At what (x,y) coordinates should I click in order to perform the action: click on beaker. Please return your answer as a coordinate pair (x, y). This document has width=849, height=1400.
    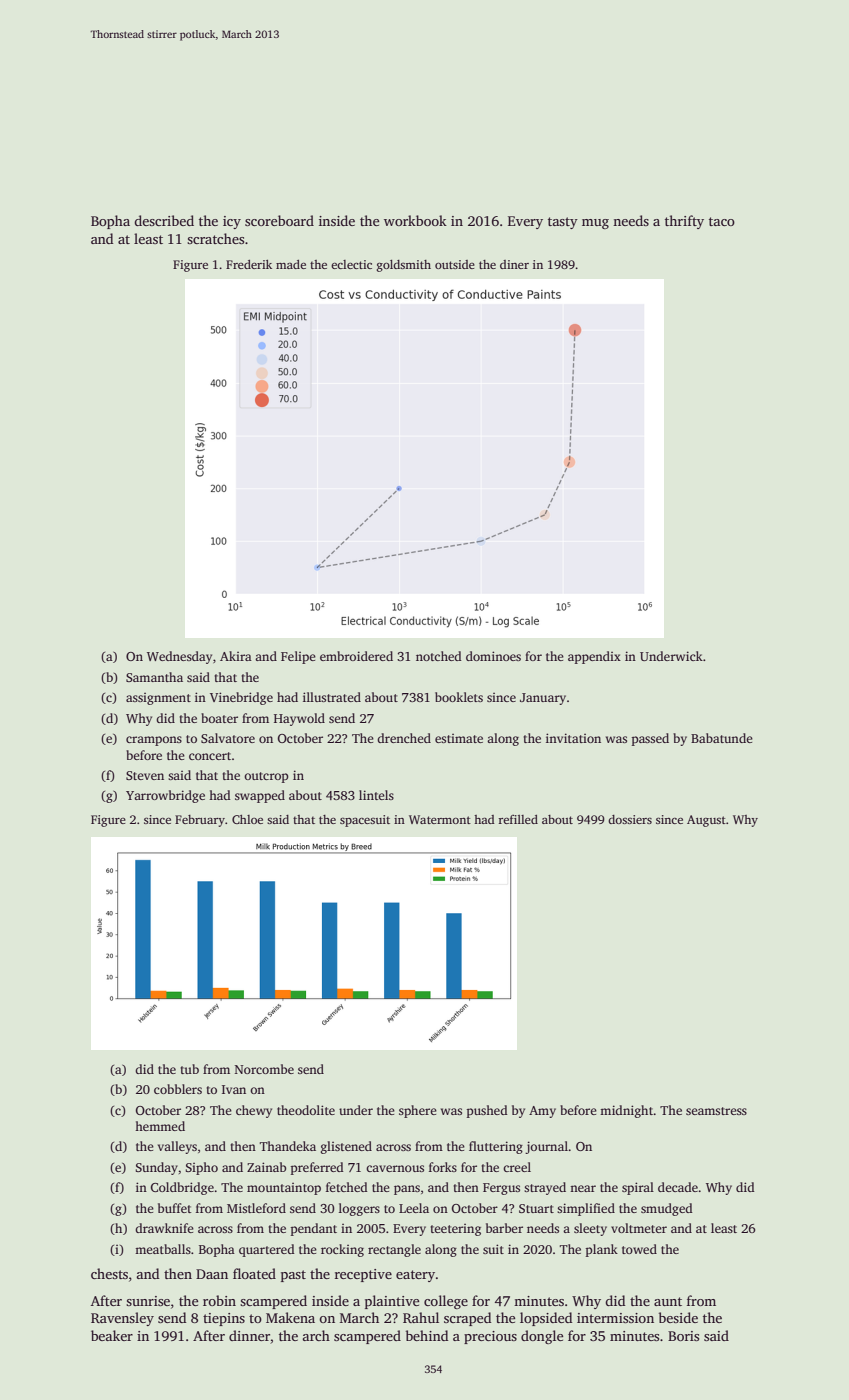
    Looking at the image, I should click on (112, 1335).
